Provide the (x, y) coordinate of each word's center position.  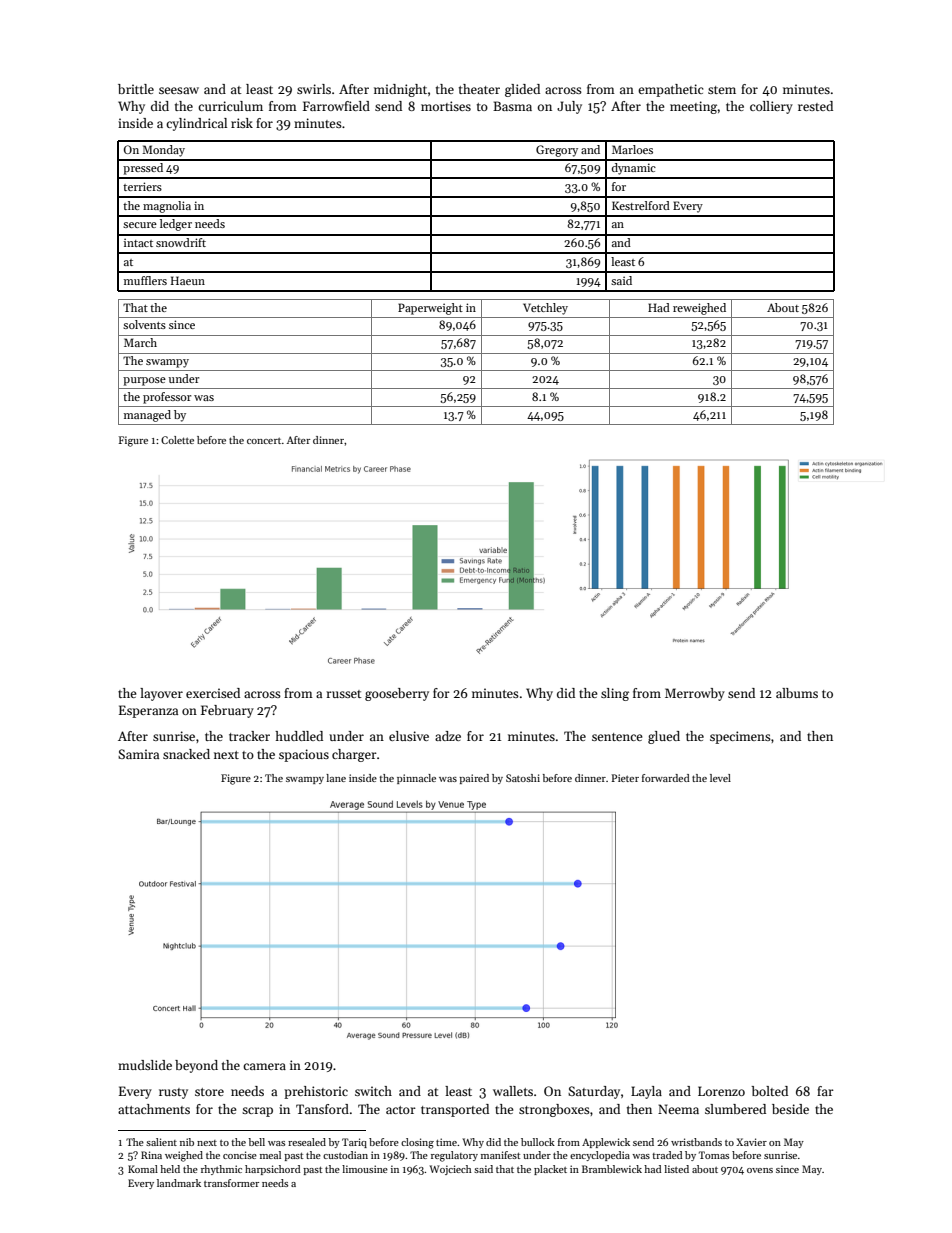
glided (522, 90)
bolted (769, 1091)
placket (550, 1170)
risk (242, 123)
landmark (179, 1183)
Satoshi (523, 778)
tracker (249, 736)
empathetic (670, 90)
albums (797, 693)
